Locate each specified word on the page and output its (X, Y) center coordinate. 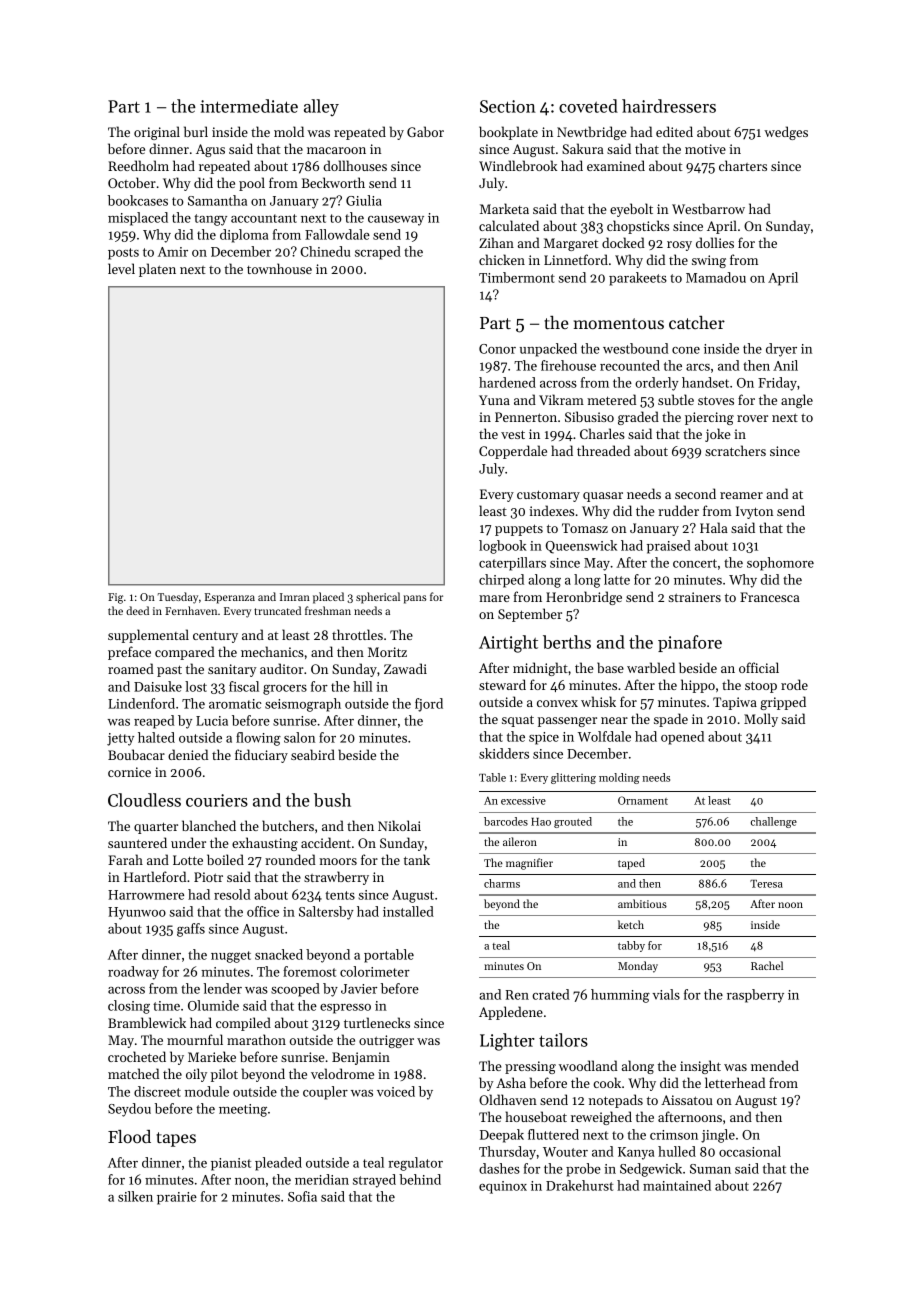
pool (252, 184)
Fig (115, 598)
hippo (698, 686)
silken (135, 1196)
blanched (209, 825)
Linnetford (576, 259)
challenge (774, 822)
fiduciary (261, 756)
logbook (503, 547)
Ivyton (754, 512)
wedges (786, 133)
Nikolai (399, 825)
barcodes (506, 821)
